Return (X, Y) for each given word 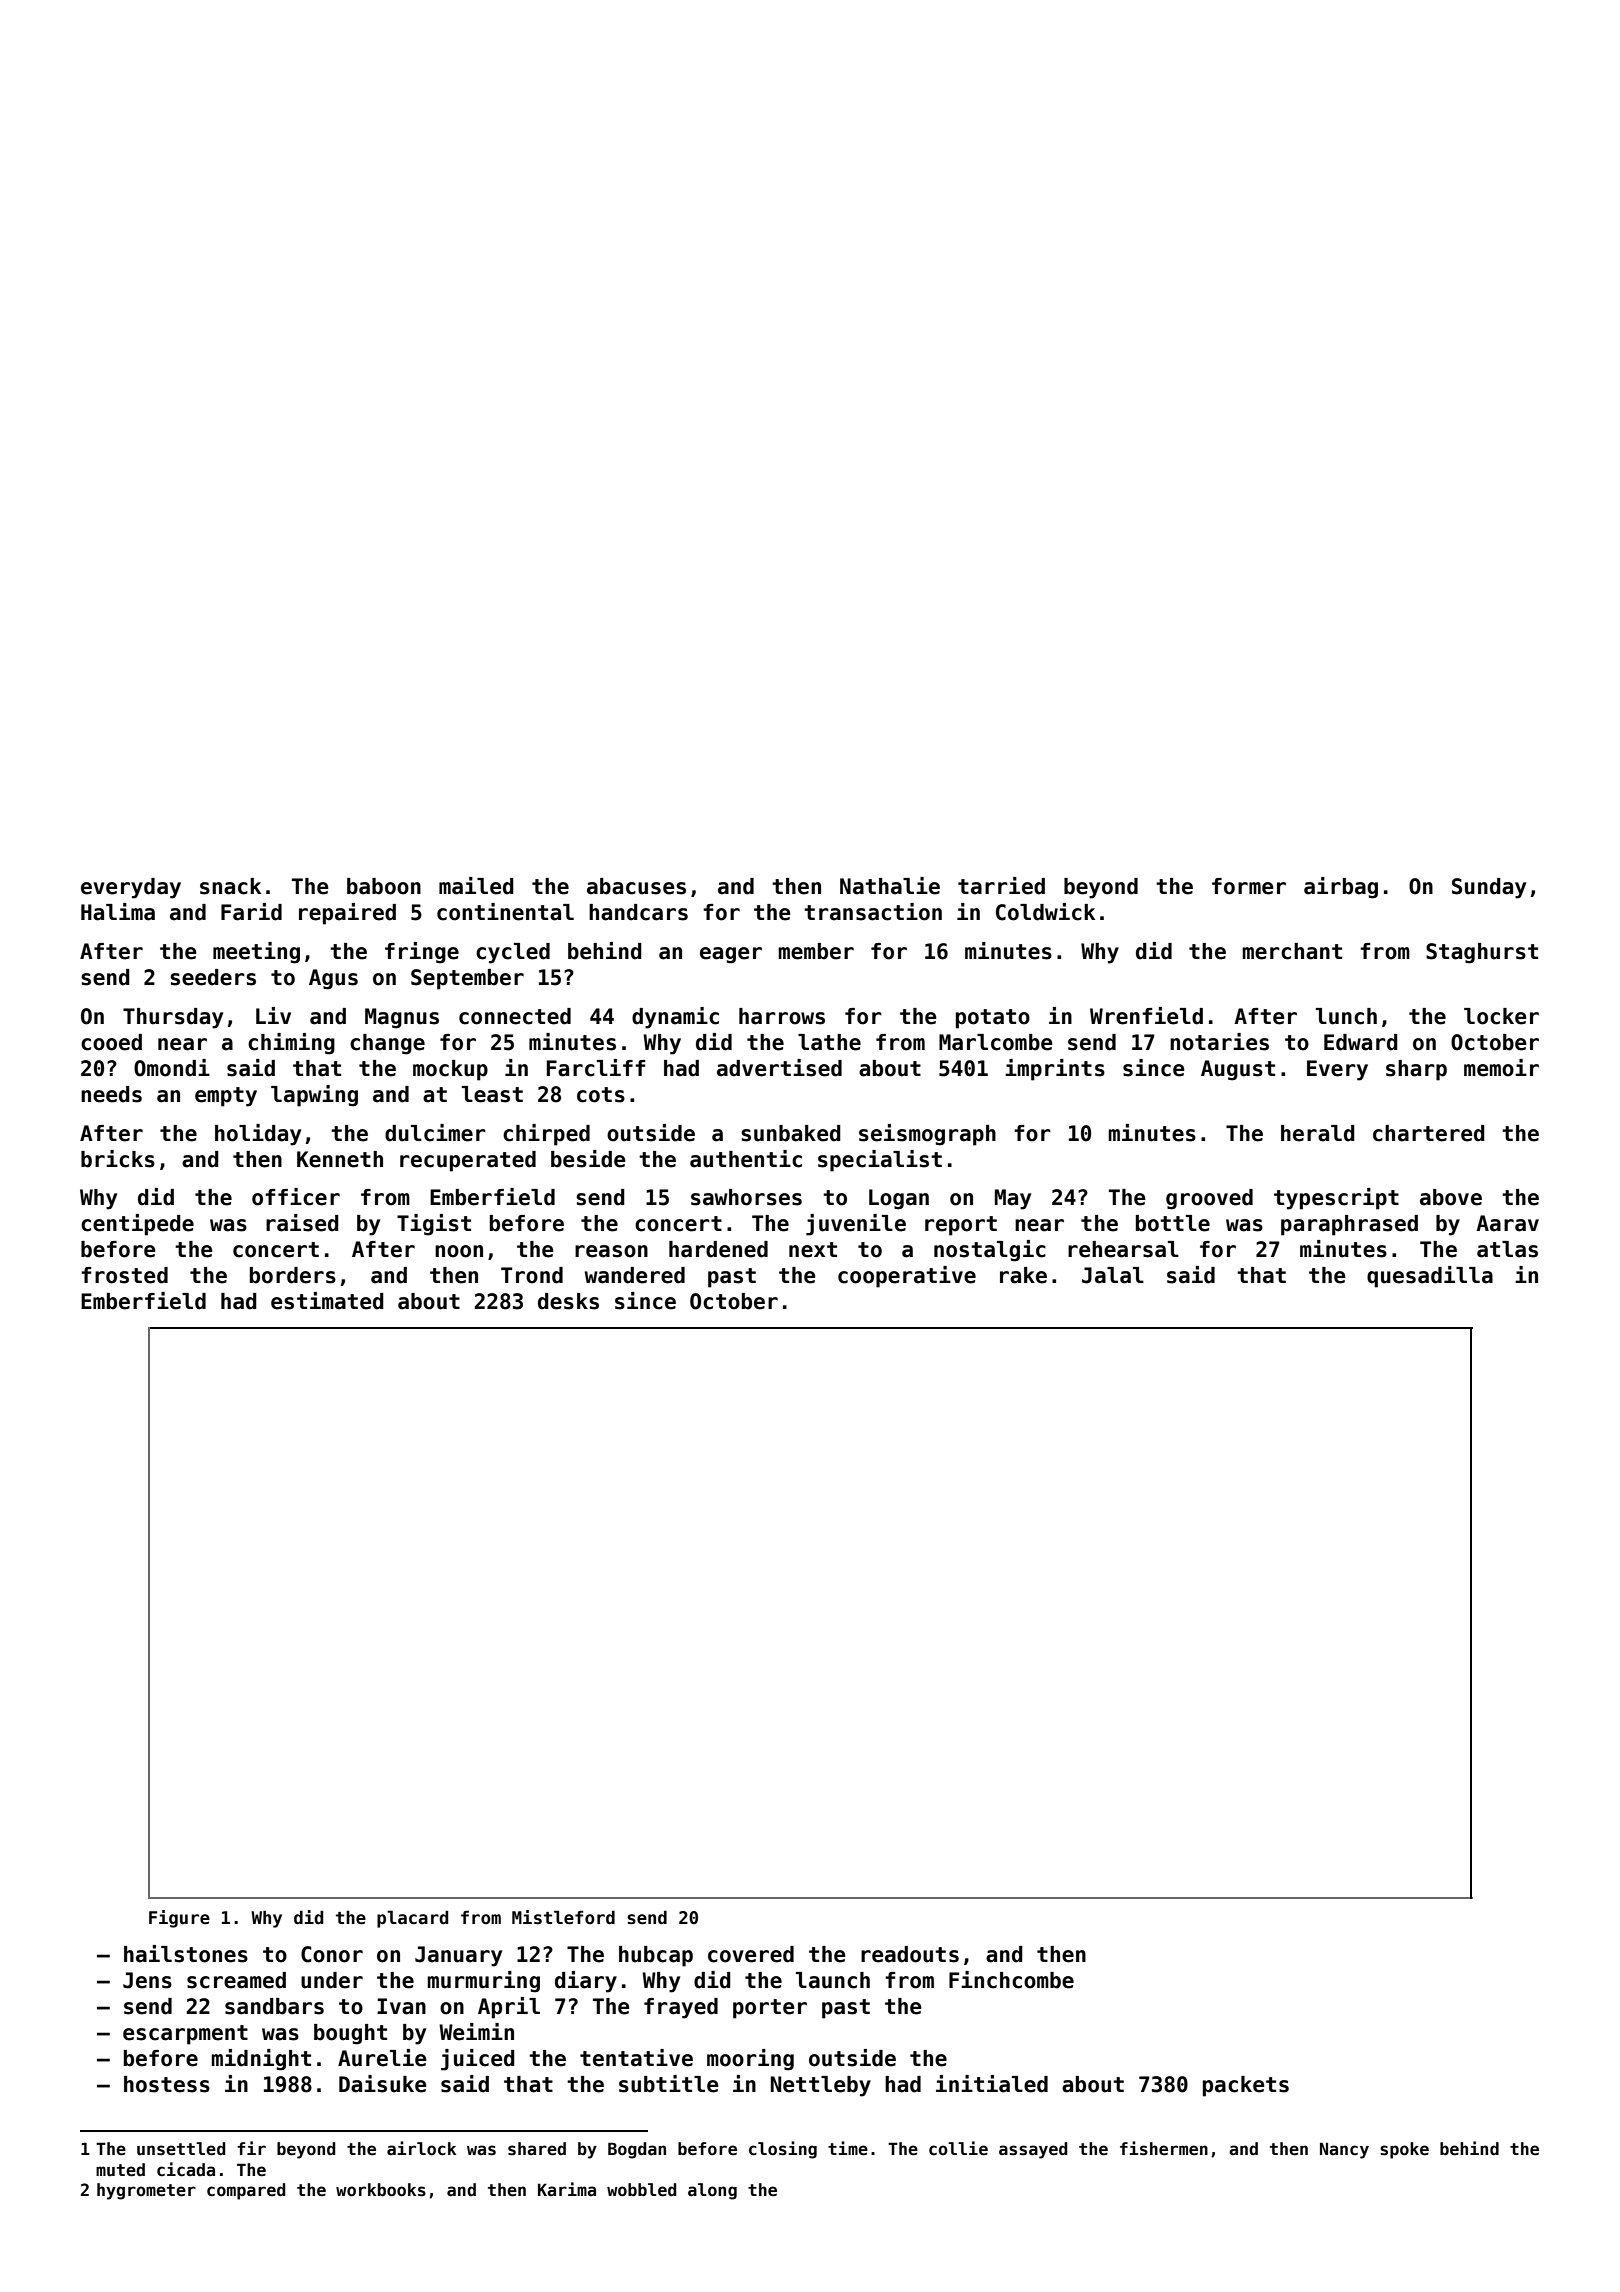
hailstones (186, 1954)
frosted (124, 1275)
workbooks (381, 2190)
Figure (179, 1919)
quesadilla (1430, 1277)
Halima (118, 912)
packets (1246, 2086)
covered (751, 1954)
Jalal (1113, 1275)
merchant (1292, 951)
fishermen (1164, 2148)
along (712, 2191)
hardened (718, 1249)
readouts (910, 1954)
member (816, 951)
